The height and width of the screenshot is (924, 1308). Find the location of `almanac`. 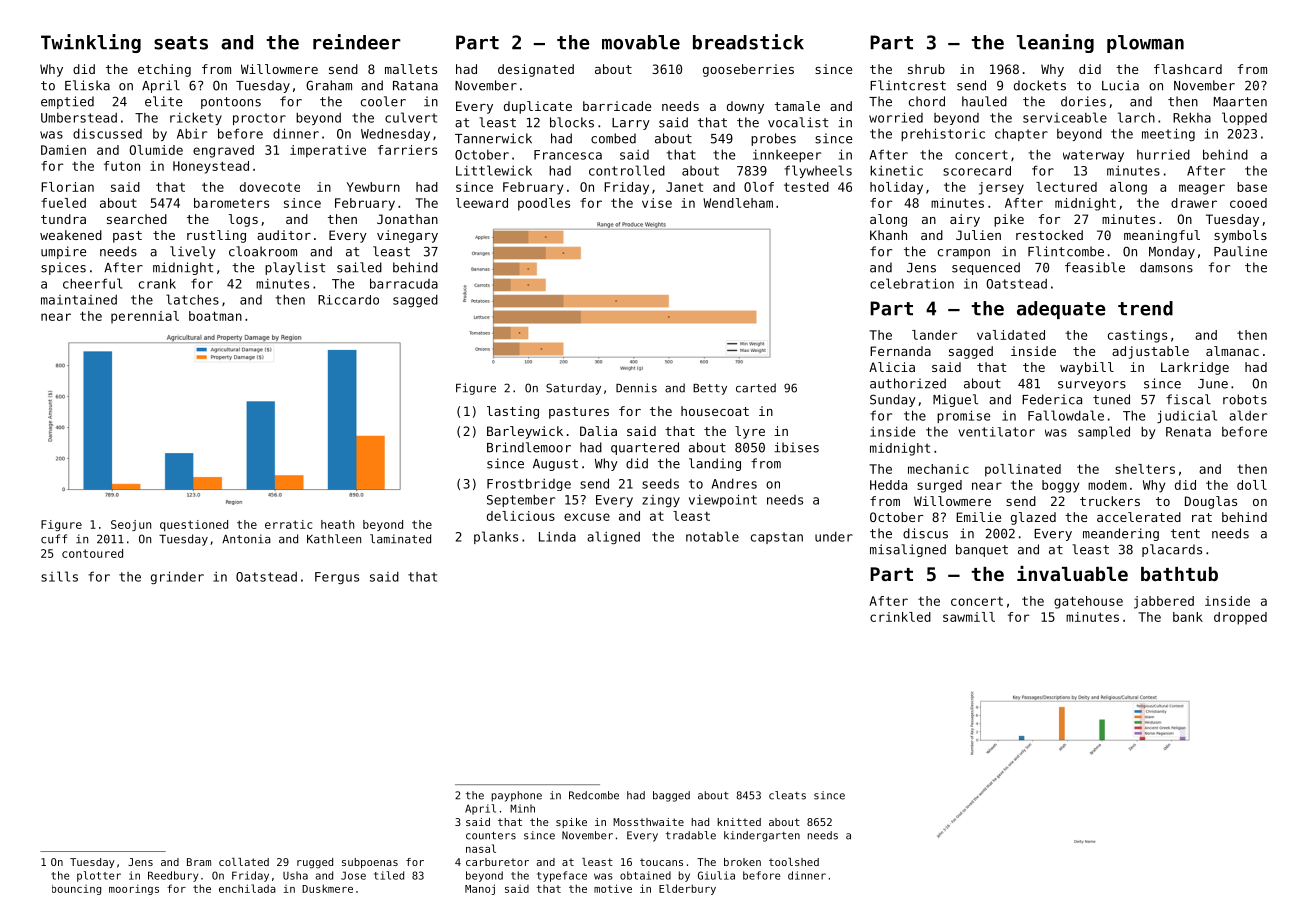

almanac is located at coordinates (1232, 351).
